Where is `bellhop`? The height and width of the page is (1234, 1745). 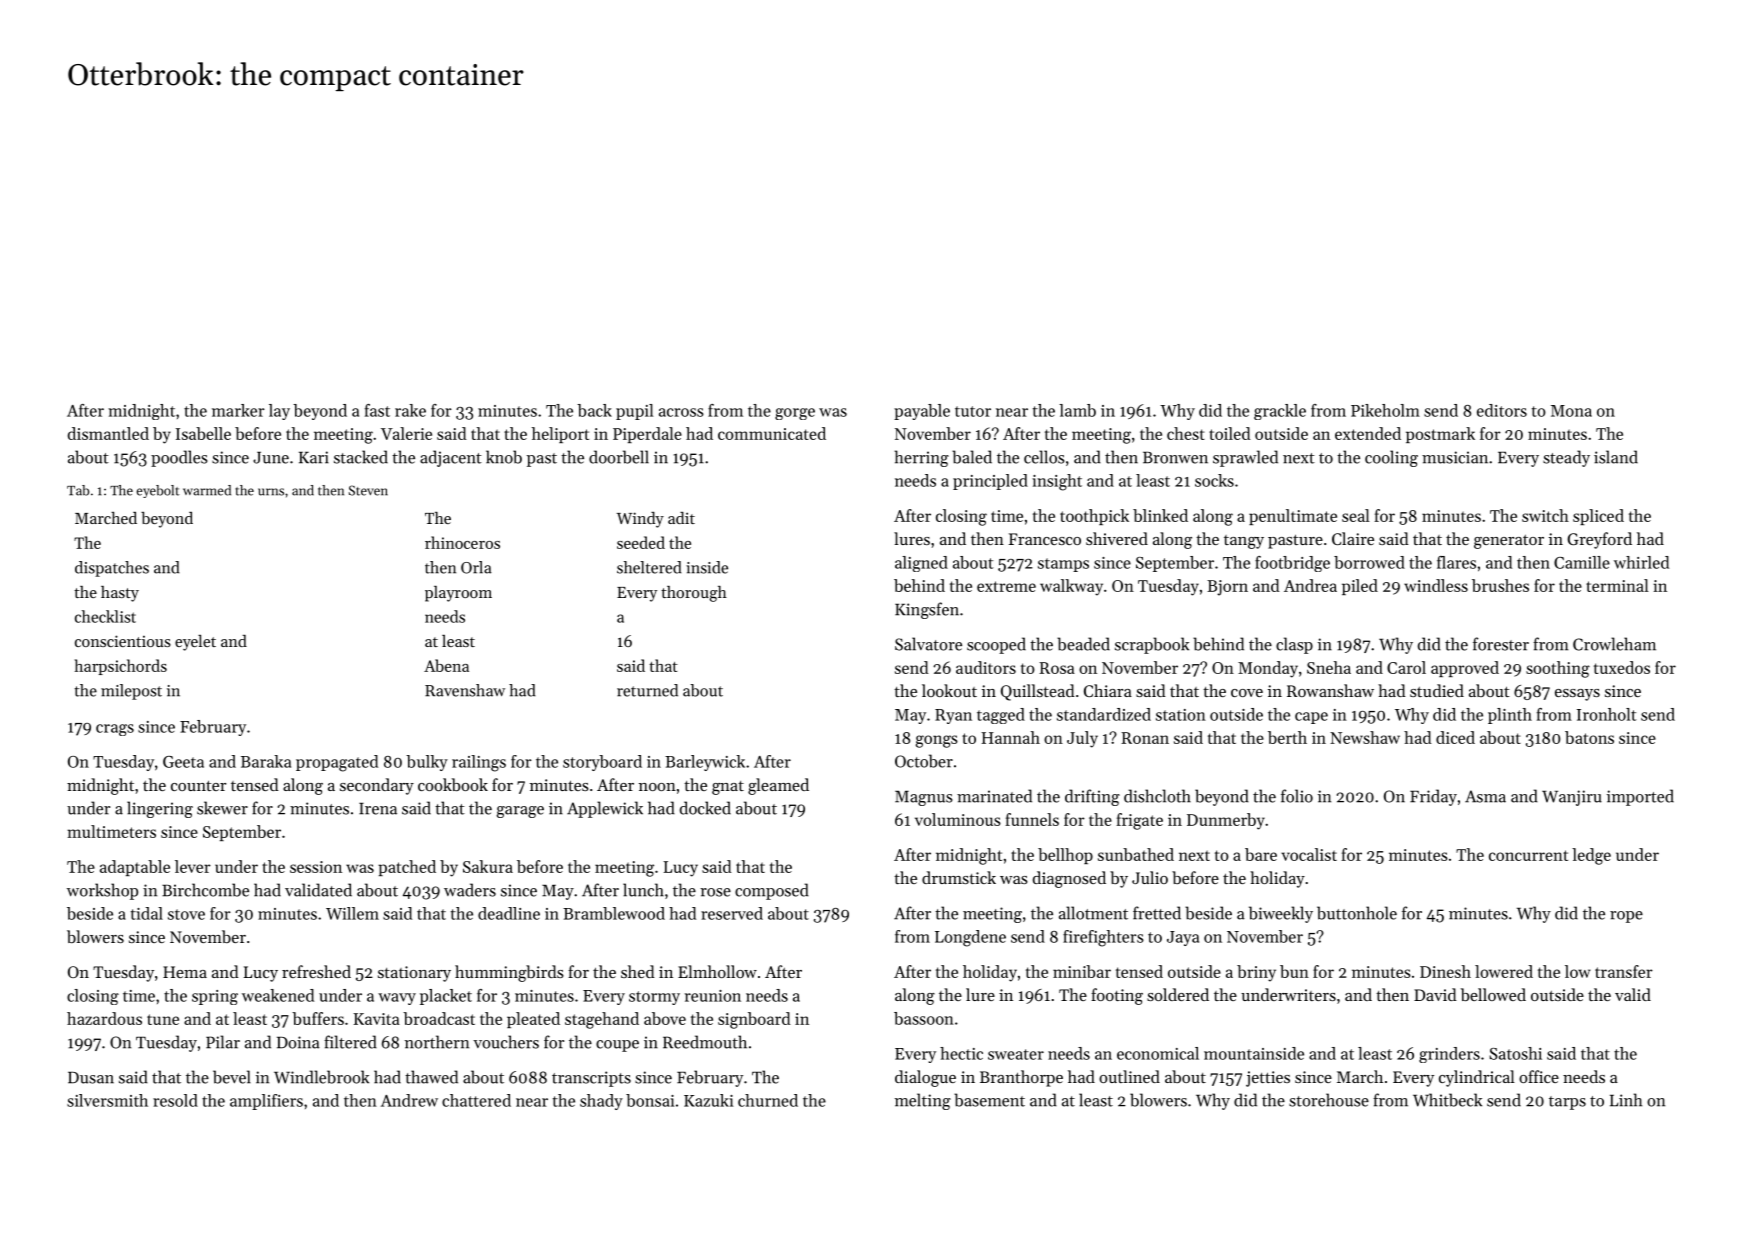
bellhop is located at coordinates (1065, 856).
